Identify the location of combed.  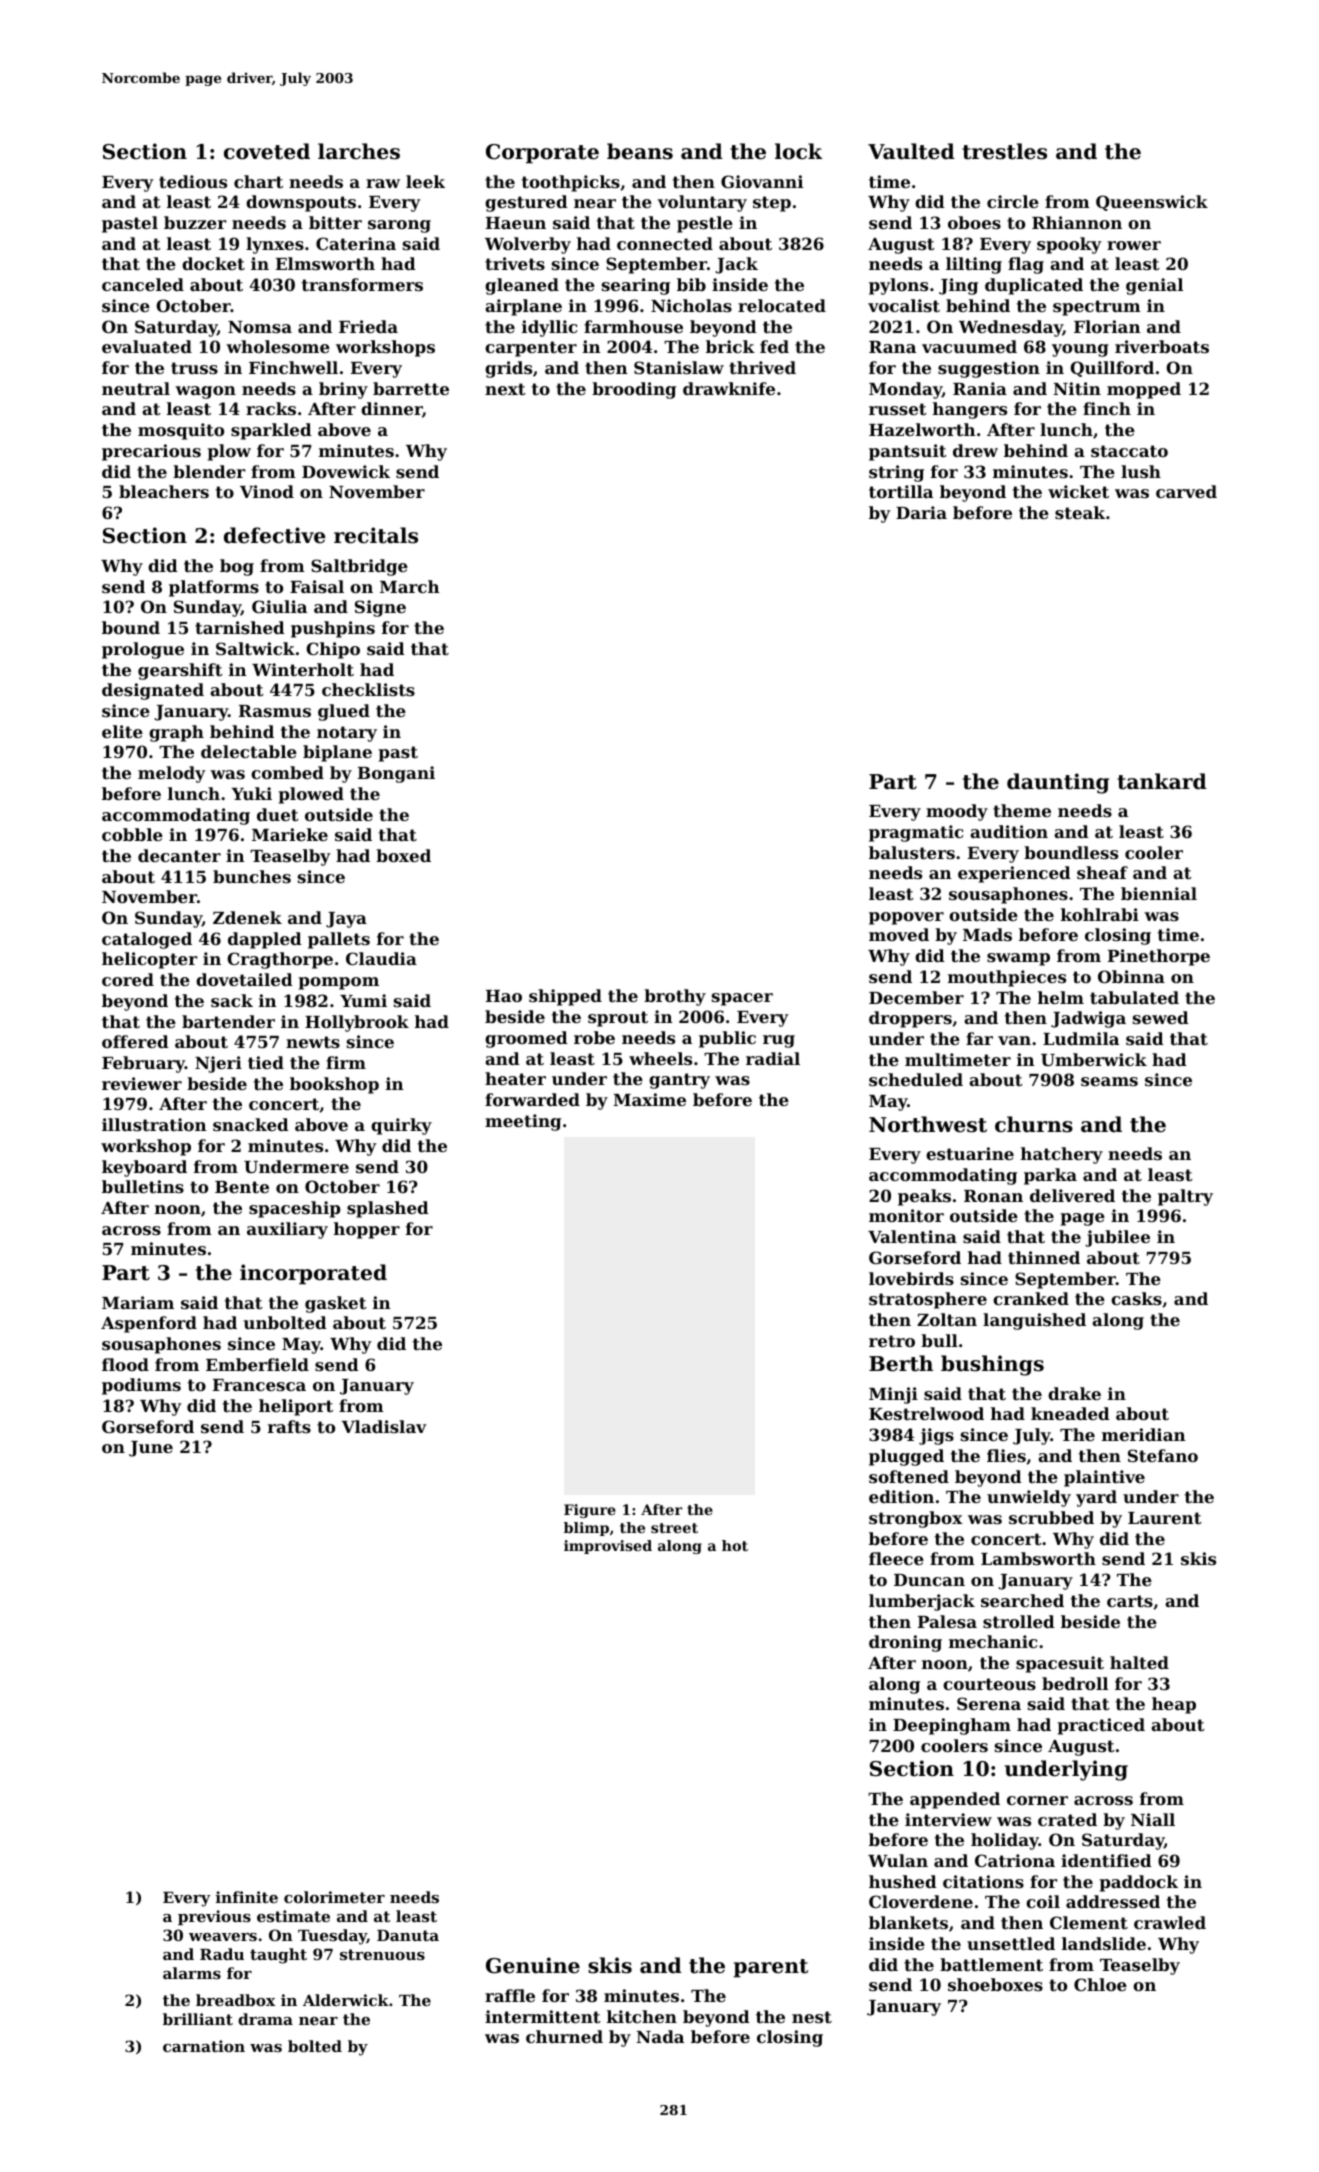
(287, 772).
